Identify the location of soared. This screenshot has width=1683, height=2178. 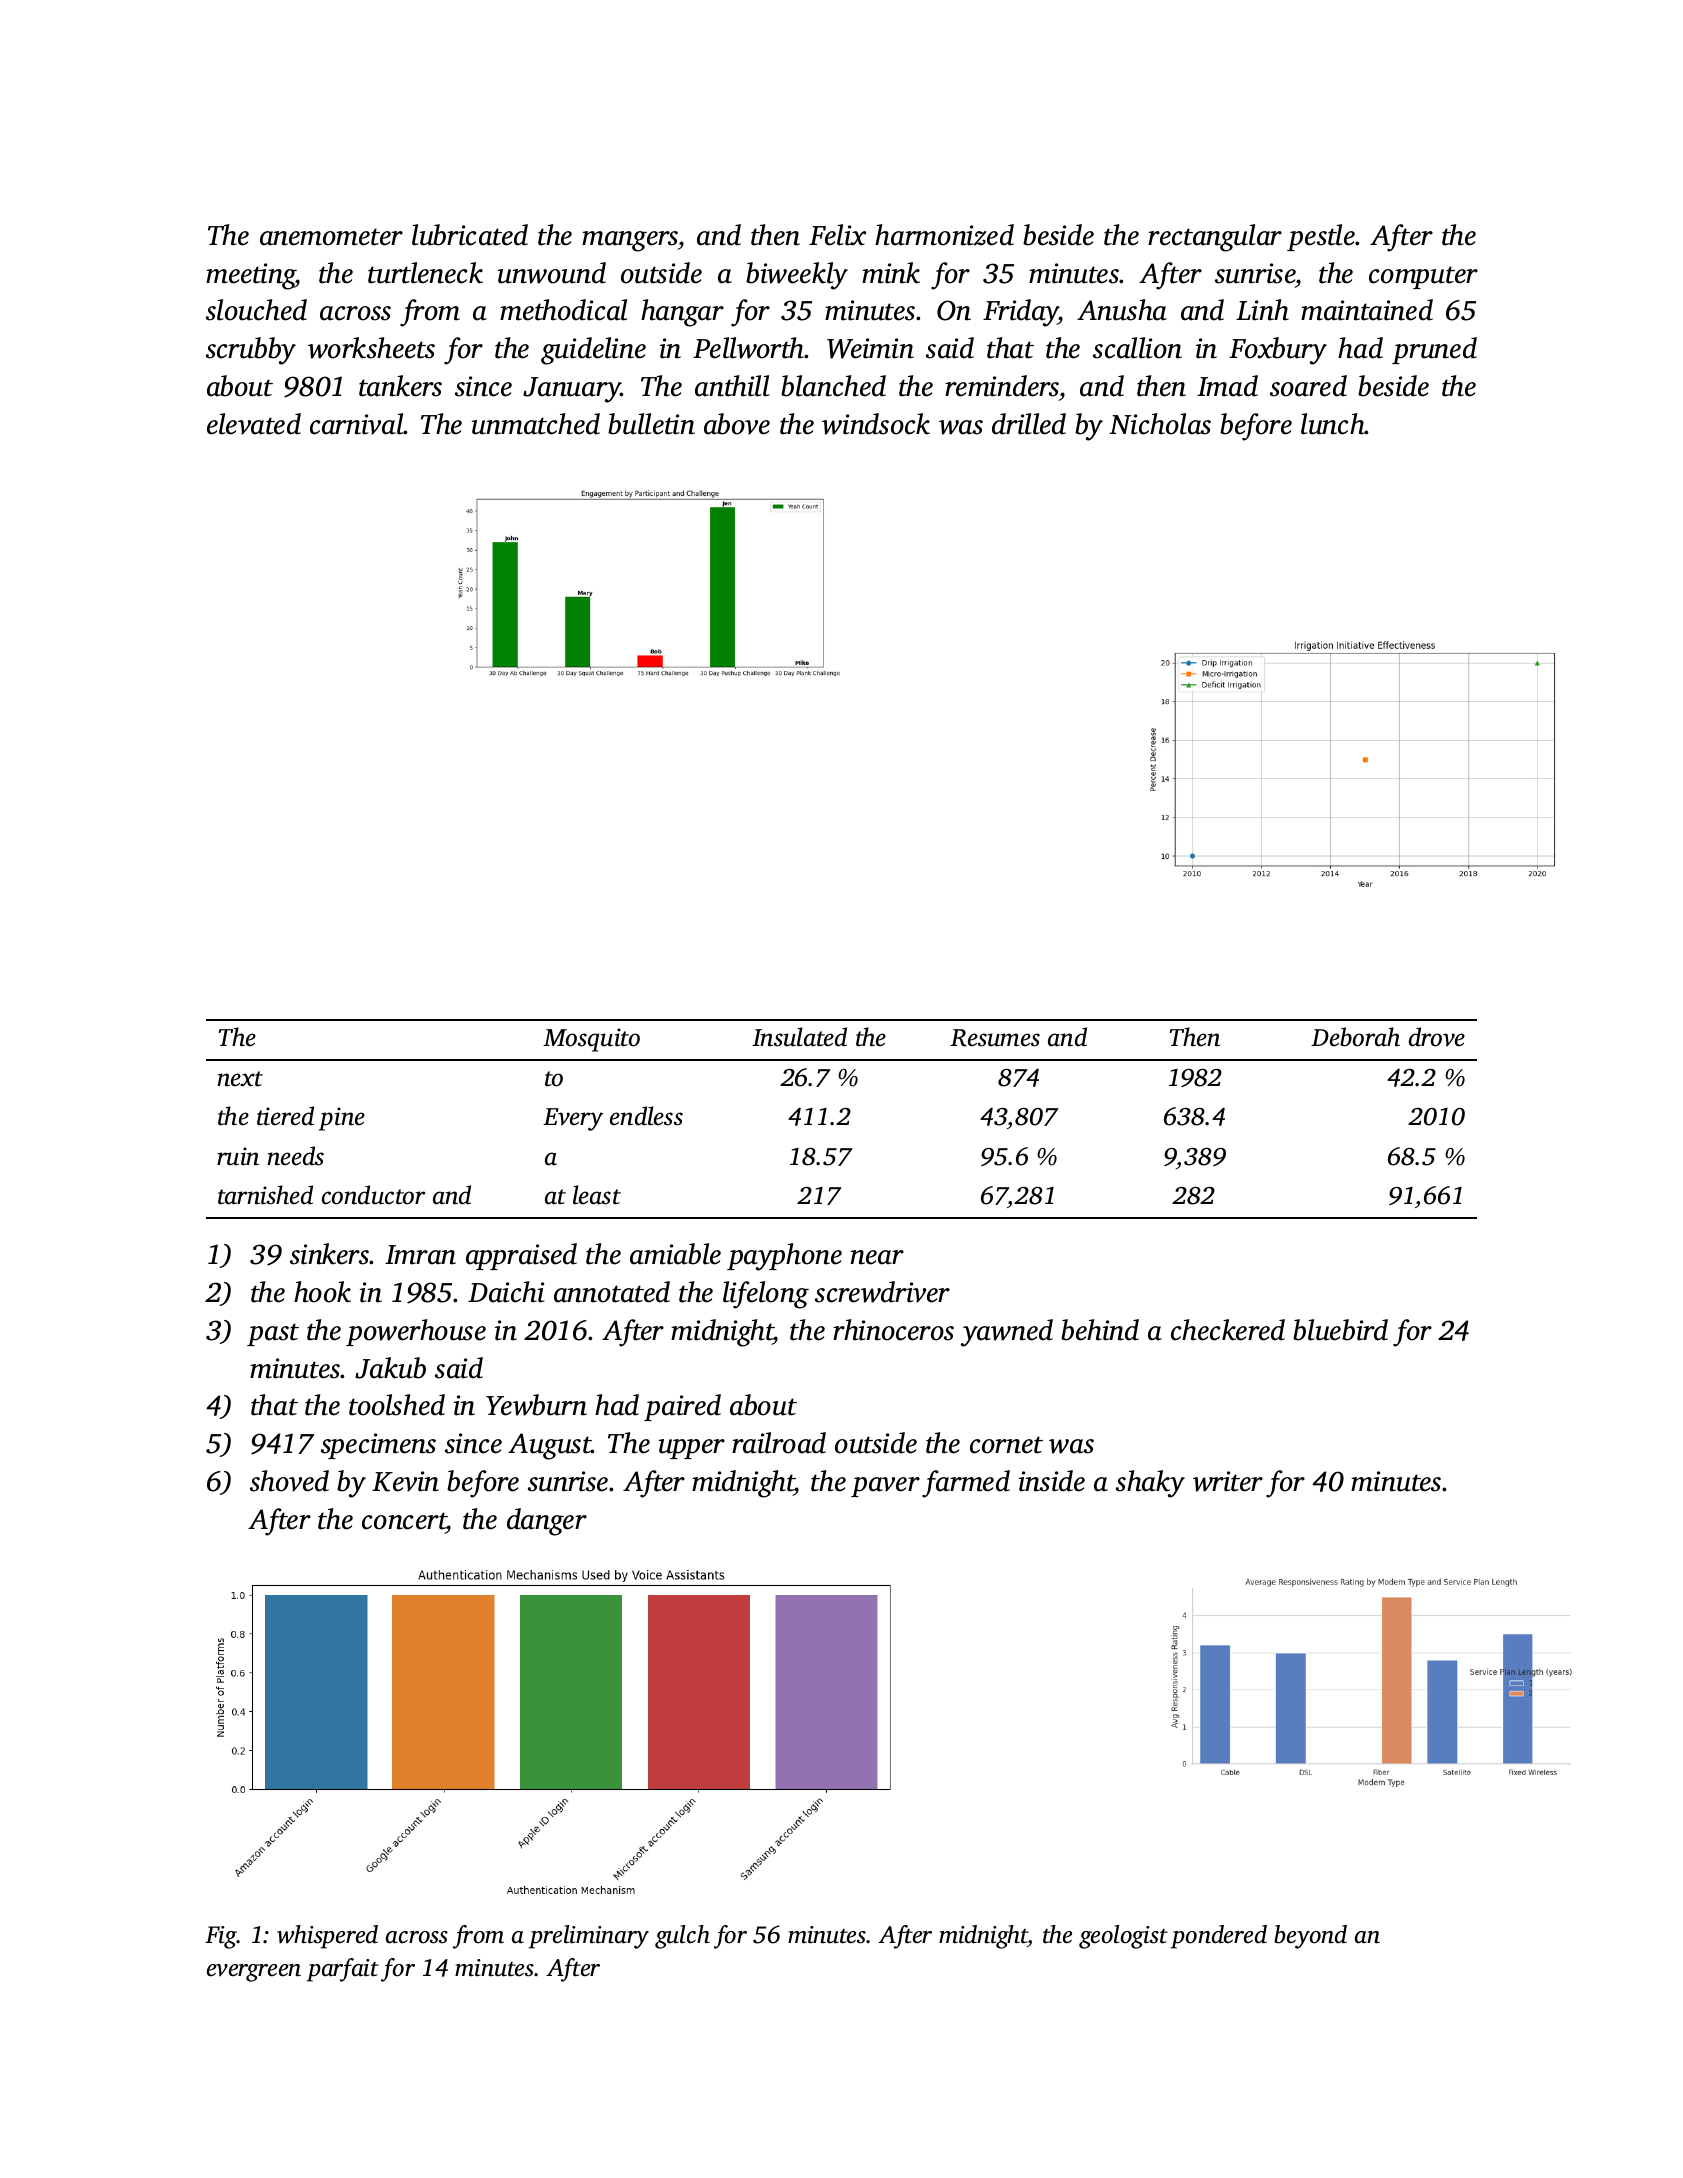
(1308, 386).
